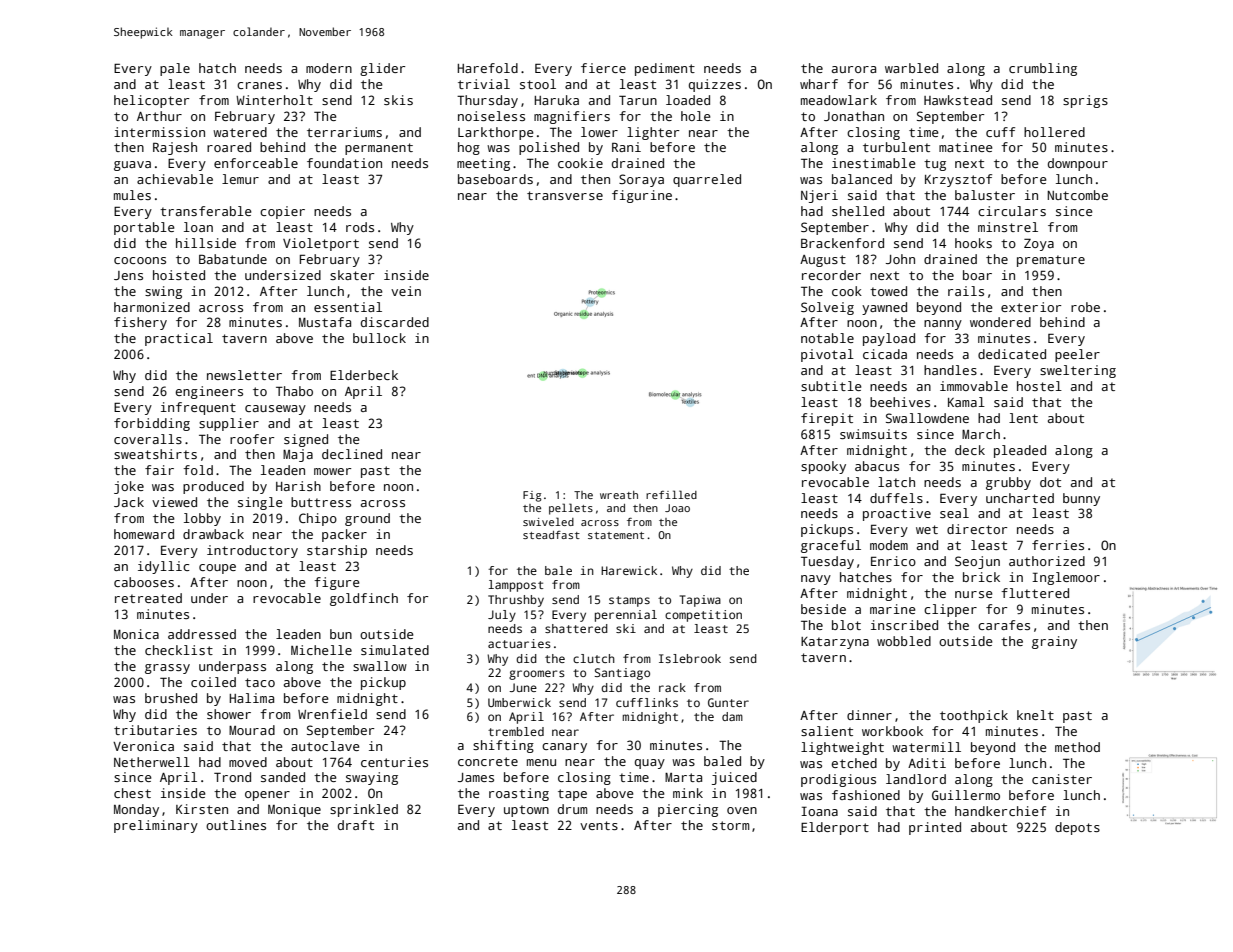 The height and width of the screenshot is (952, 1233). What do you see at coordinates (854, 763) in the screenshot?
I see `etched` at bounding box center [854, 763].
